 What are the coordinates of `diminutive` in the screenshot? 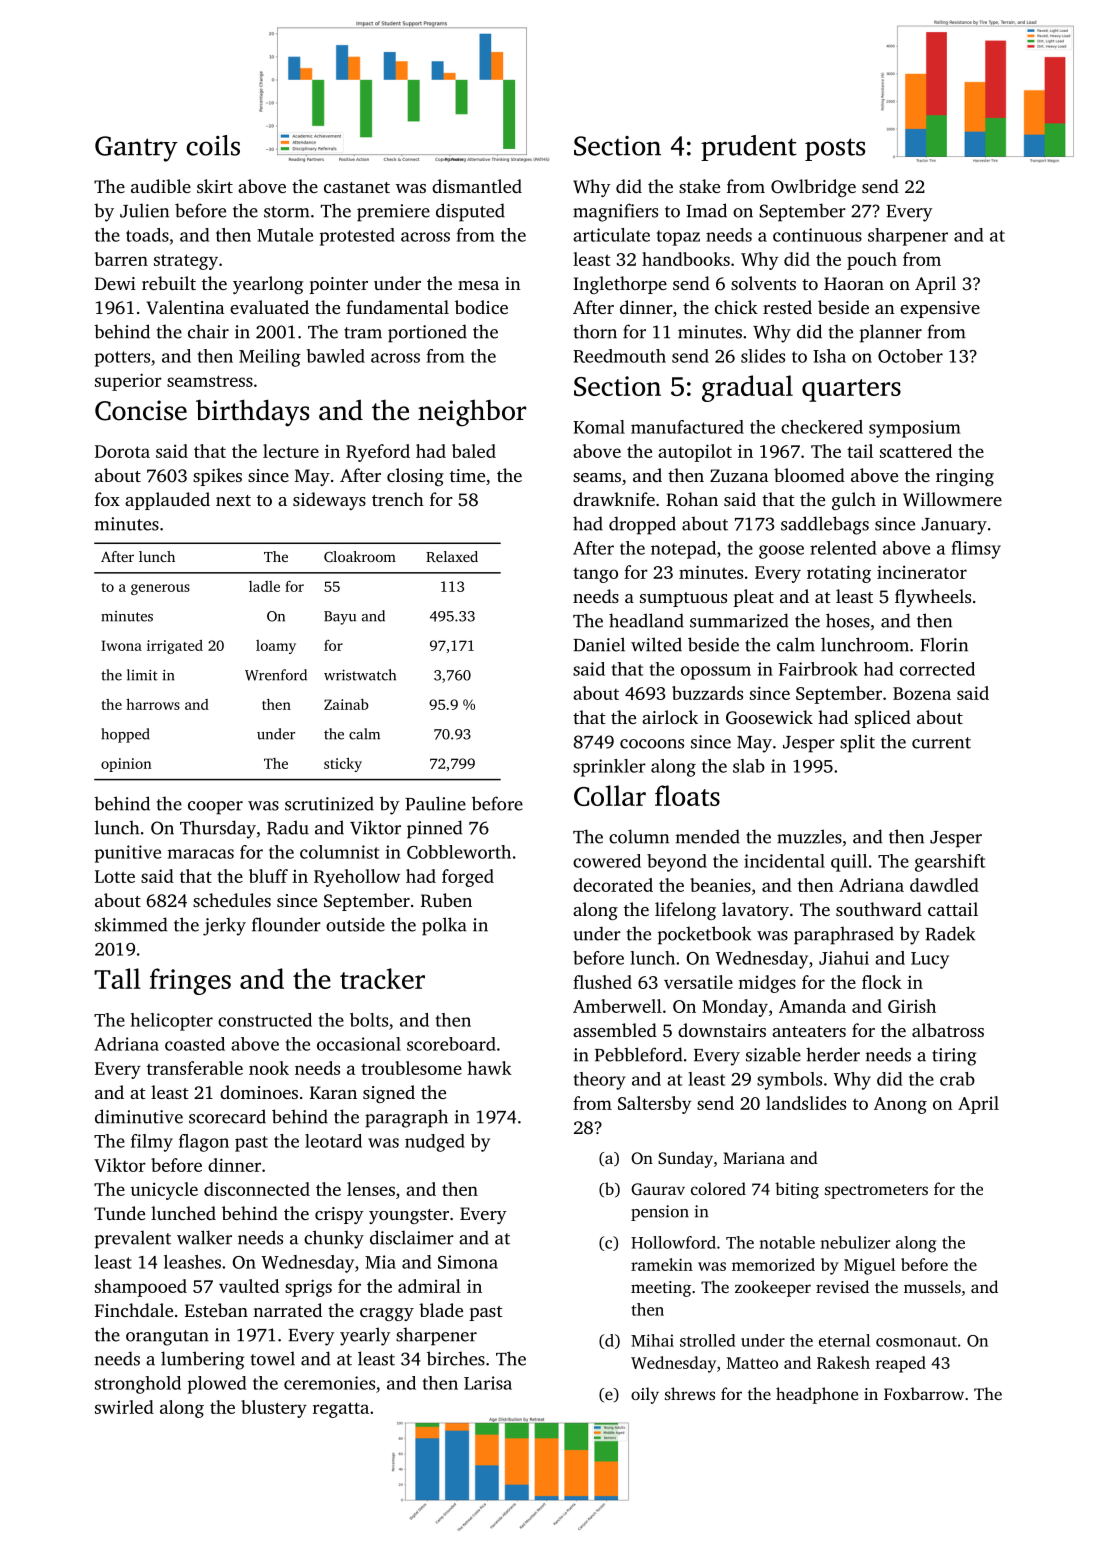 It's located at (139, 1116).
